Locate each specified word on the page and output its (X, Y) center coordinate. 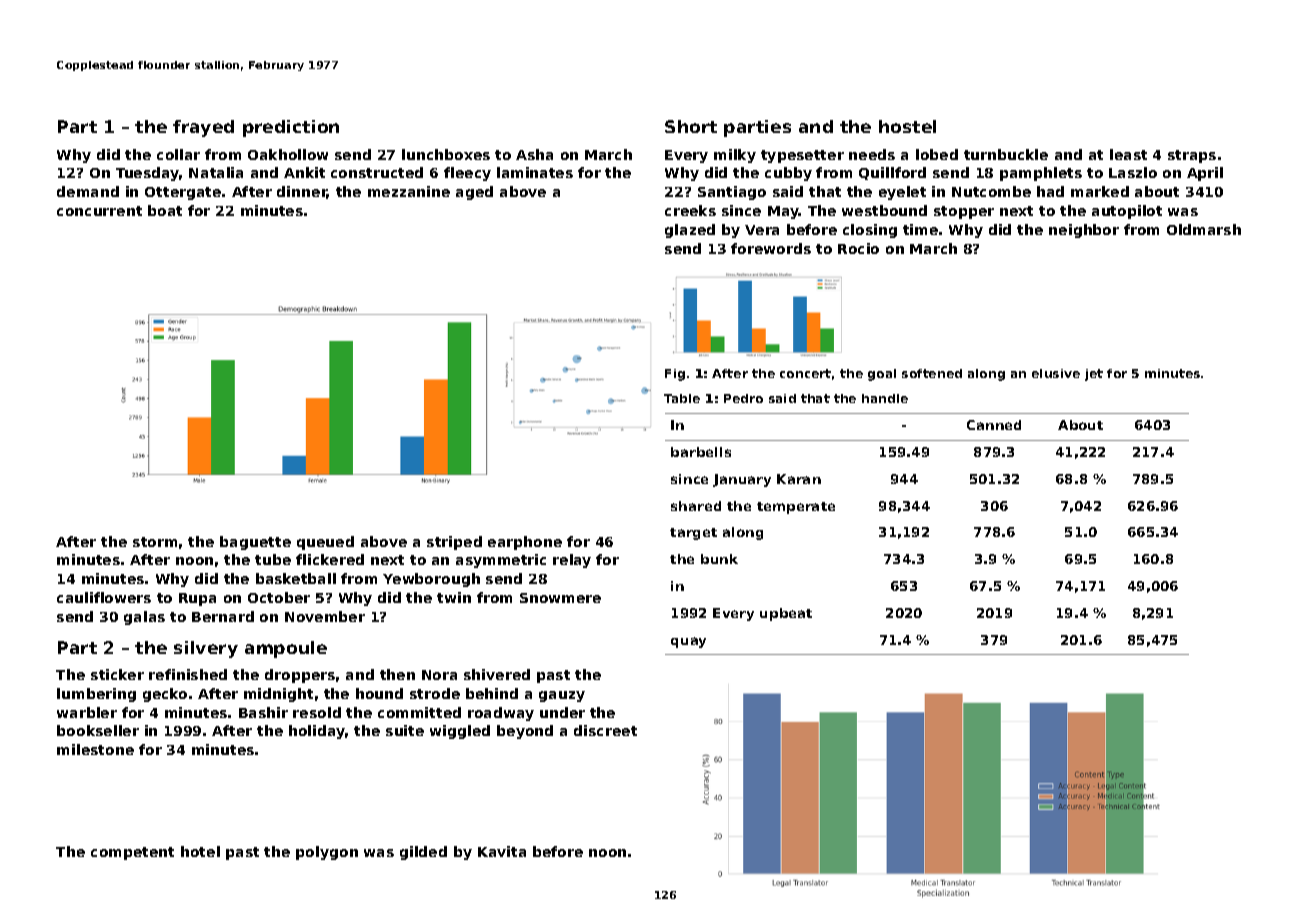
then (397, 674)
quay (688, 642)
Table (682, 398)
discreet (605, 730)
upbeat (786, 614)
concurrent (99, 211)
